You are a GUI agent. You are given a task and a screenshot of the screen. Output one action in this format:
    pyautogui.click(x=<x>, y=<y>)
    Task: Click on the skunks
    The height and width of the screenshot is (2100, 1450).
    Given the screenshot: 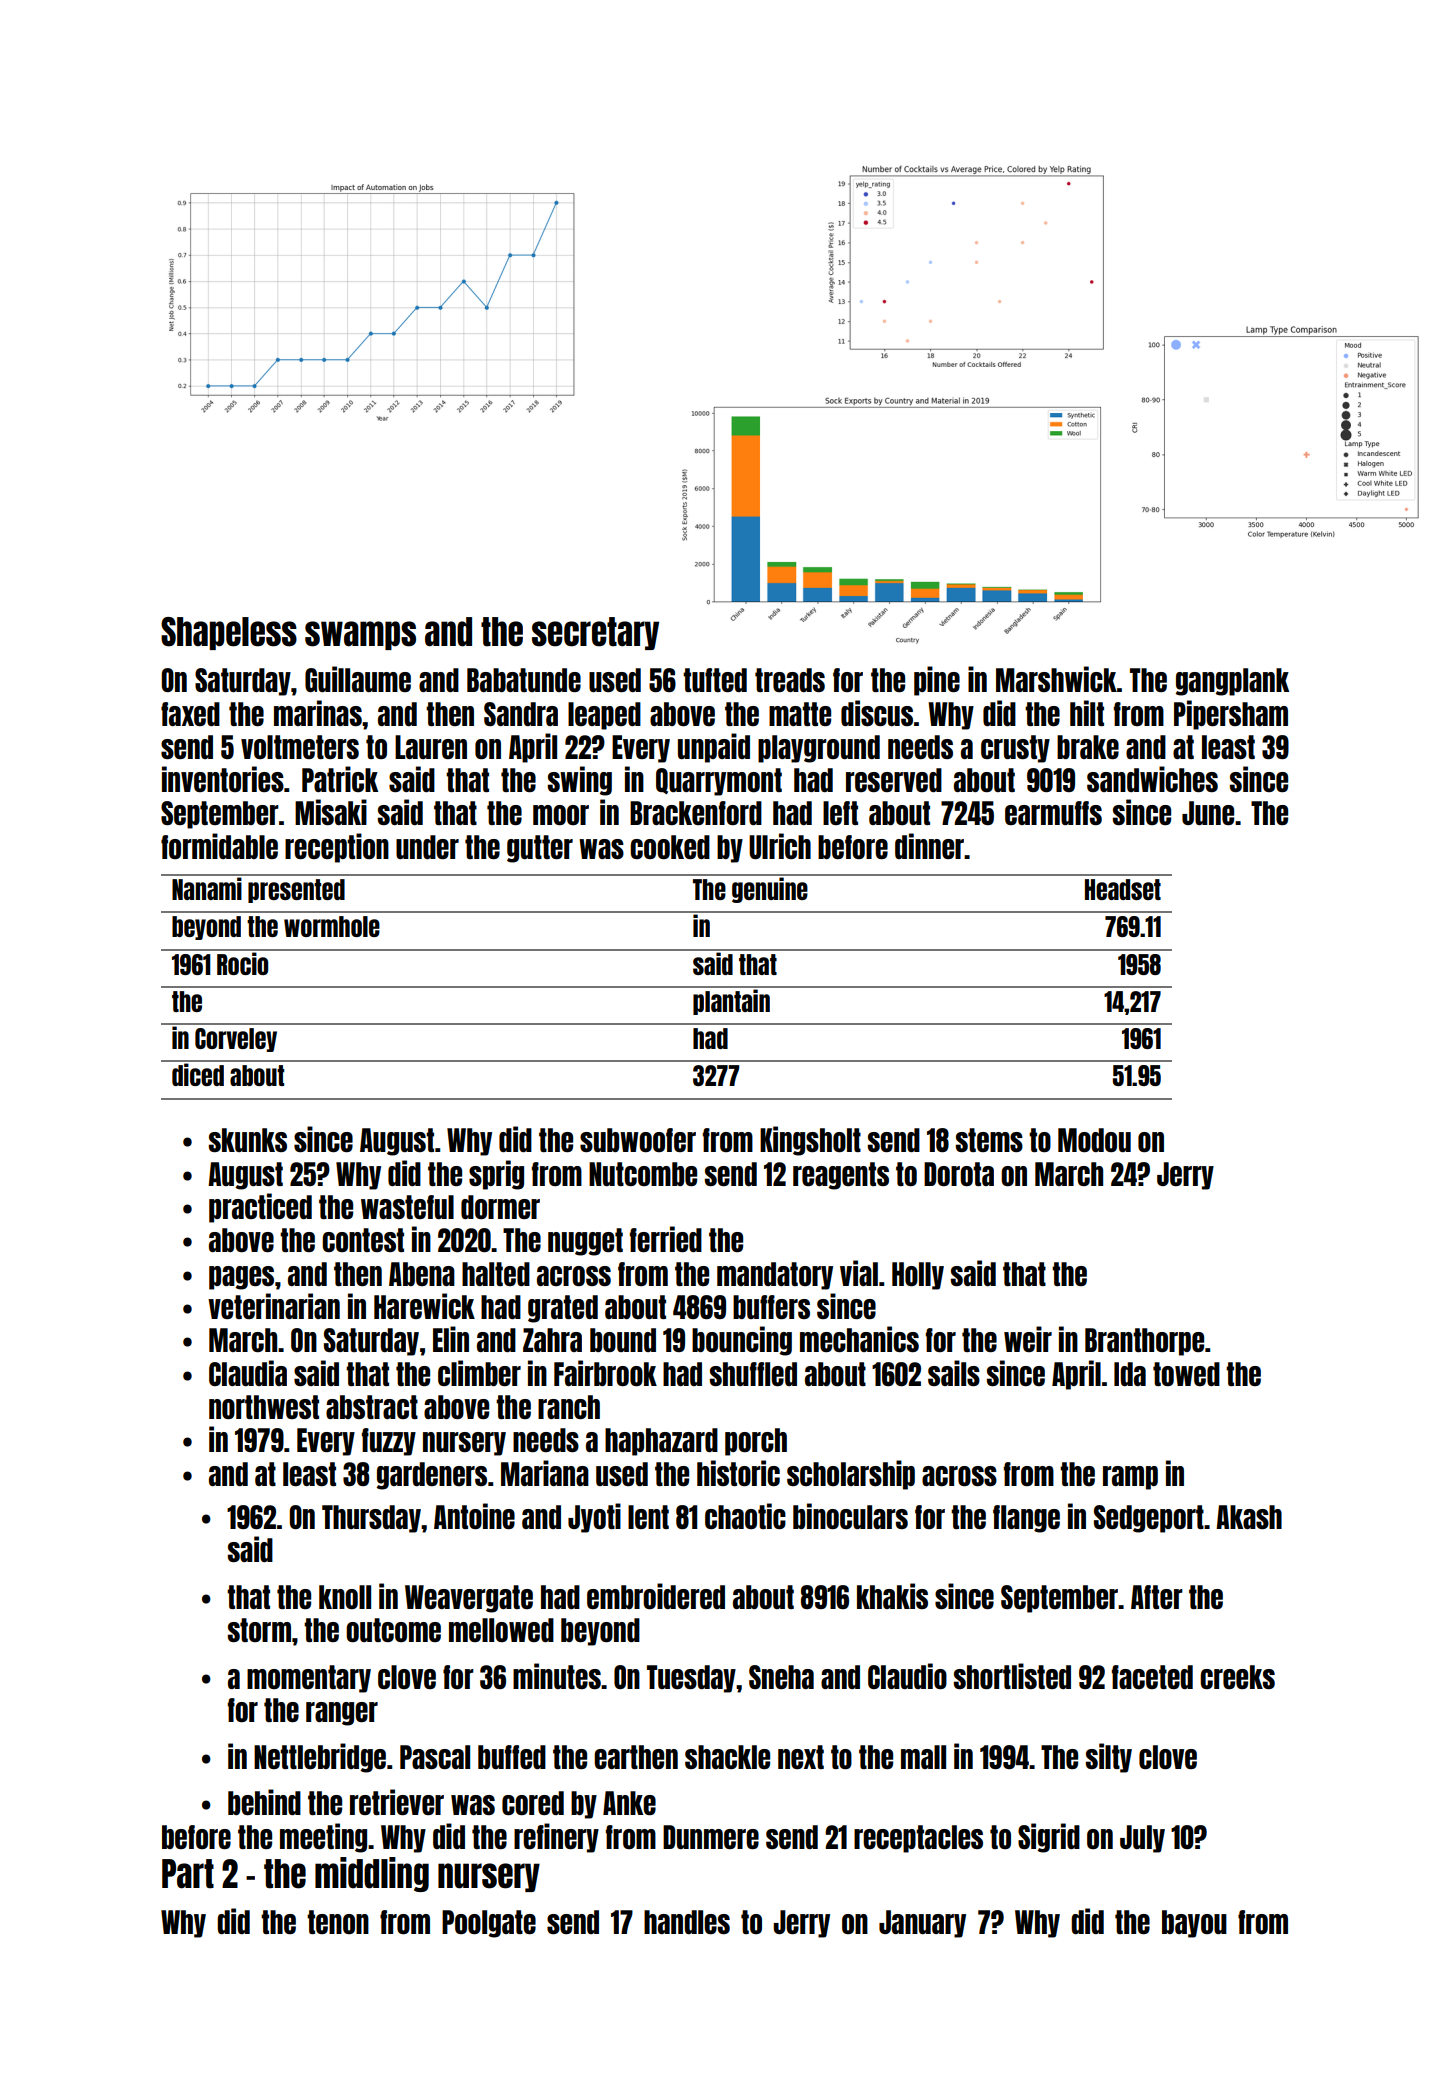 What is the action you would take?
    pyautogui.click(x=248, y=1140)
